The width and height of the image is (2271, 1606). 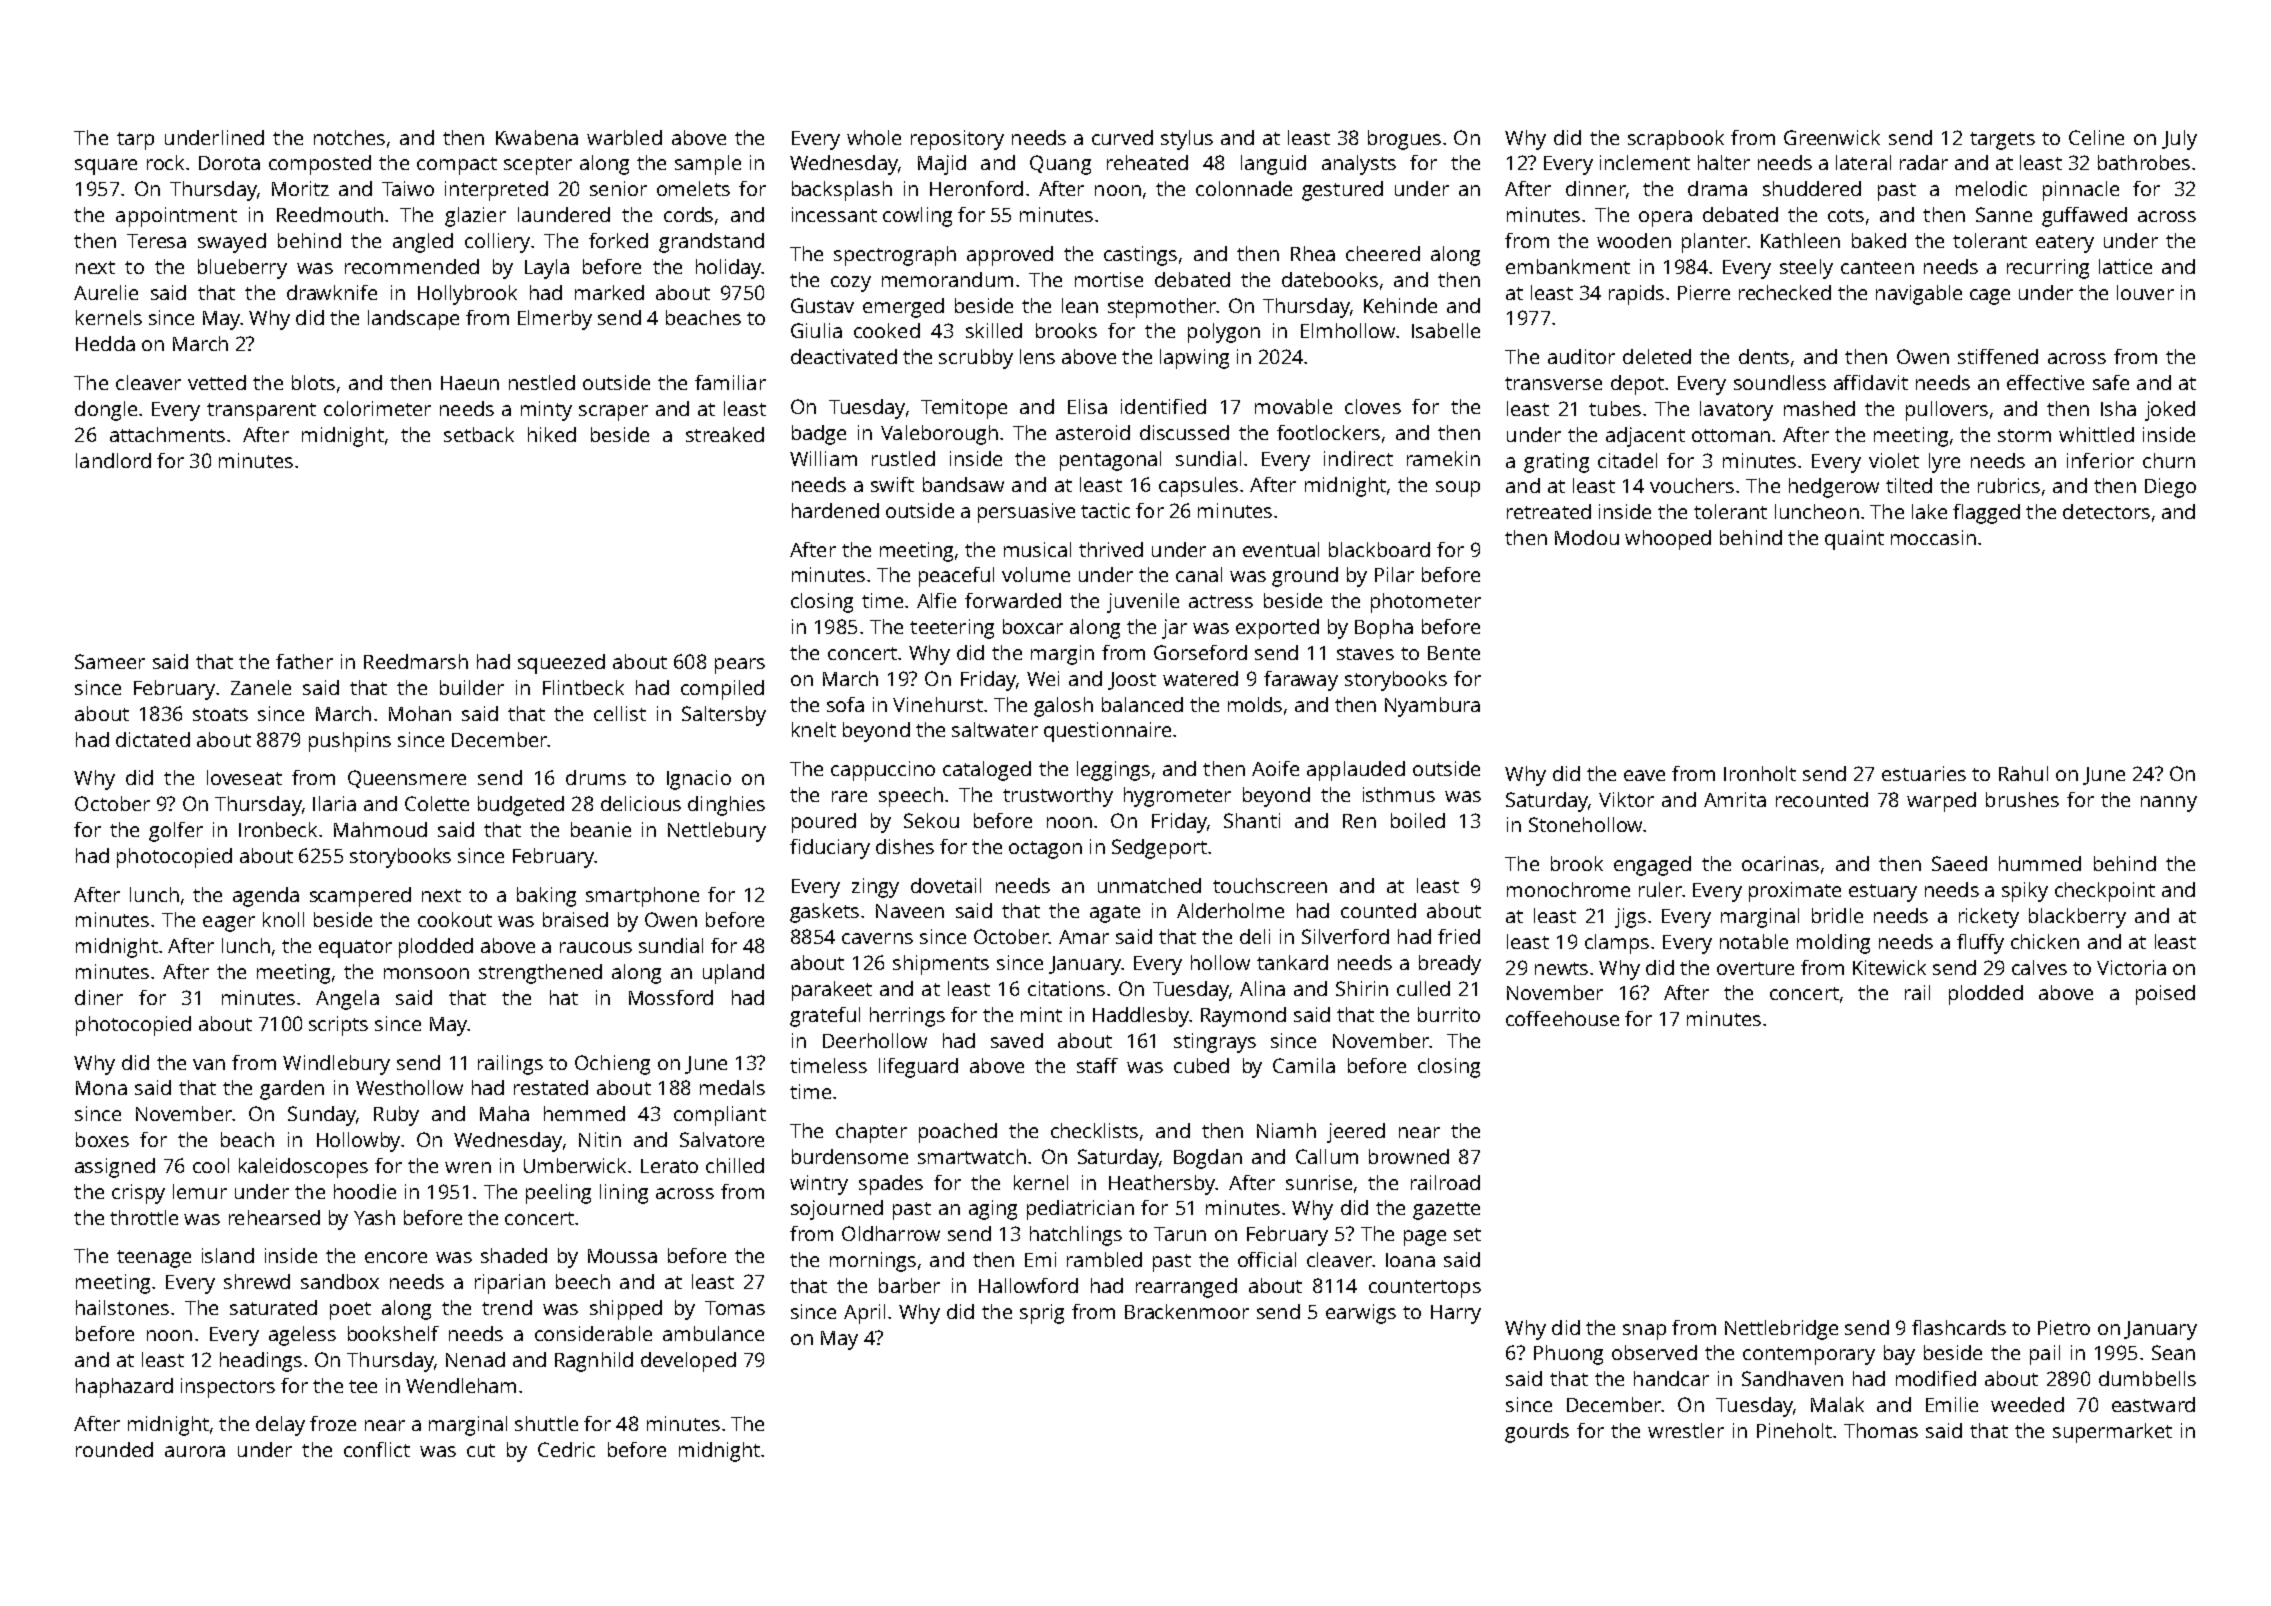 What do you see at coordinates (1180, 1234) in the image?
I see `Tarun` at bounding box center [1180, 1234].
